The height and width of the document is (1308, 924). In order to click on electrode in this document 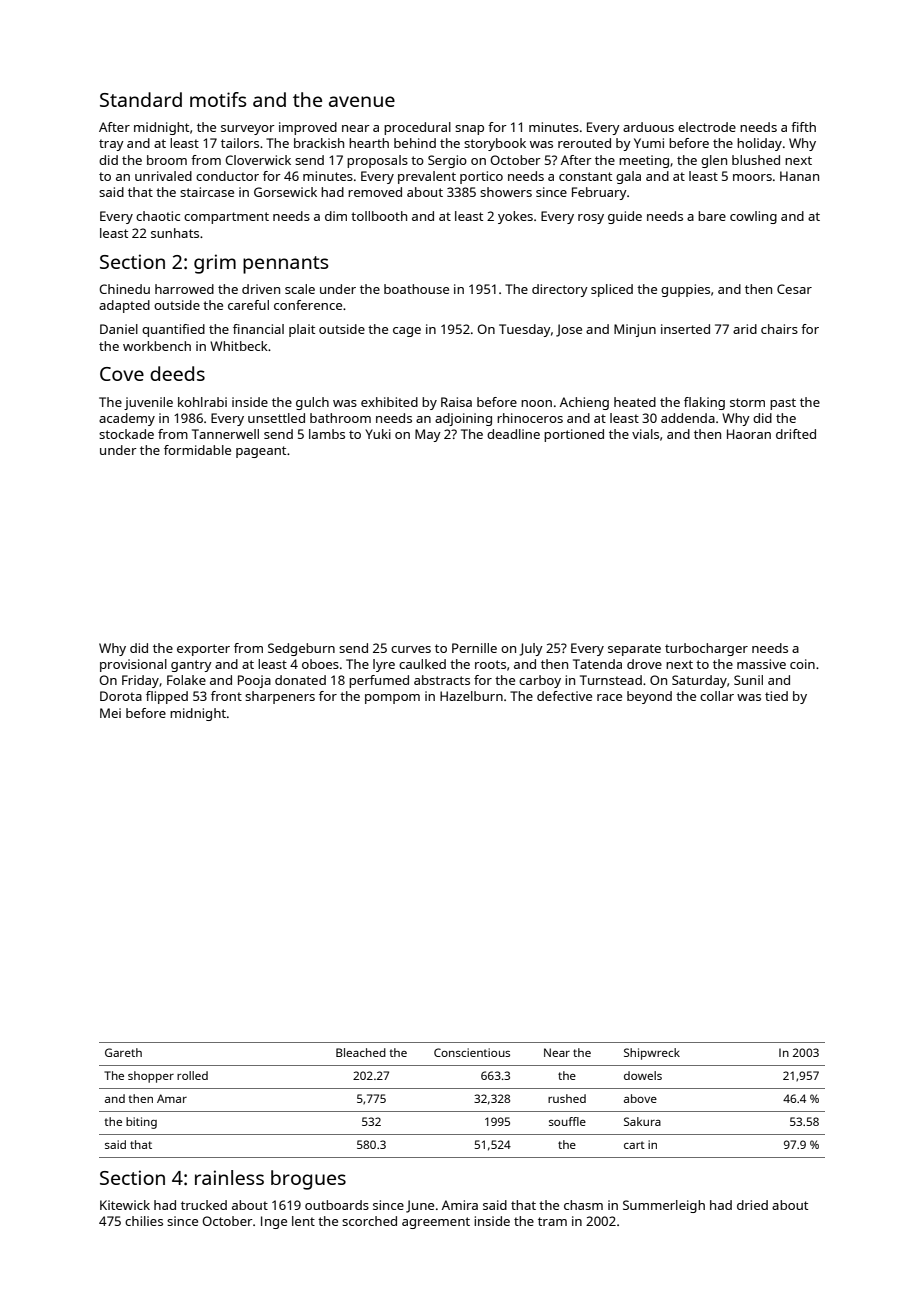, I will do `click(707, 127)`.
